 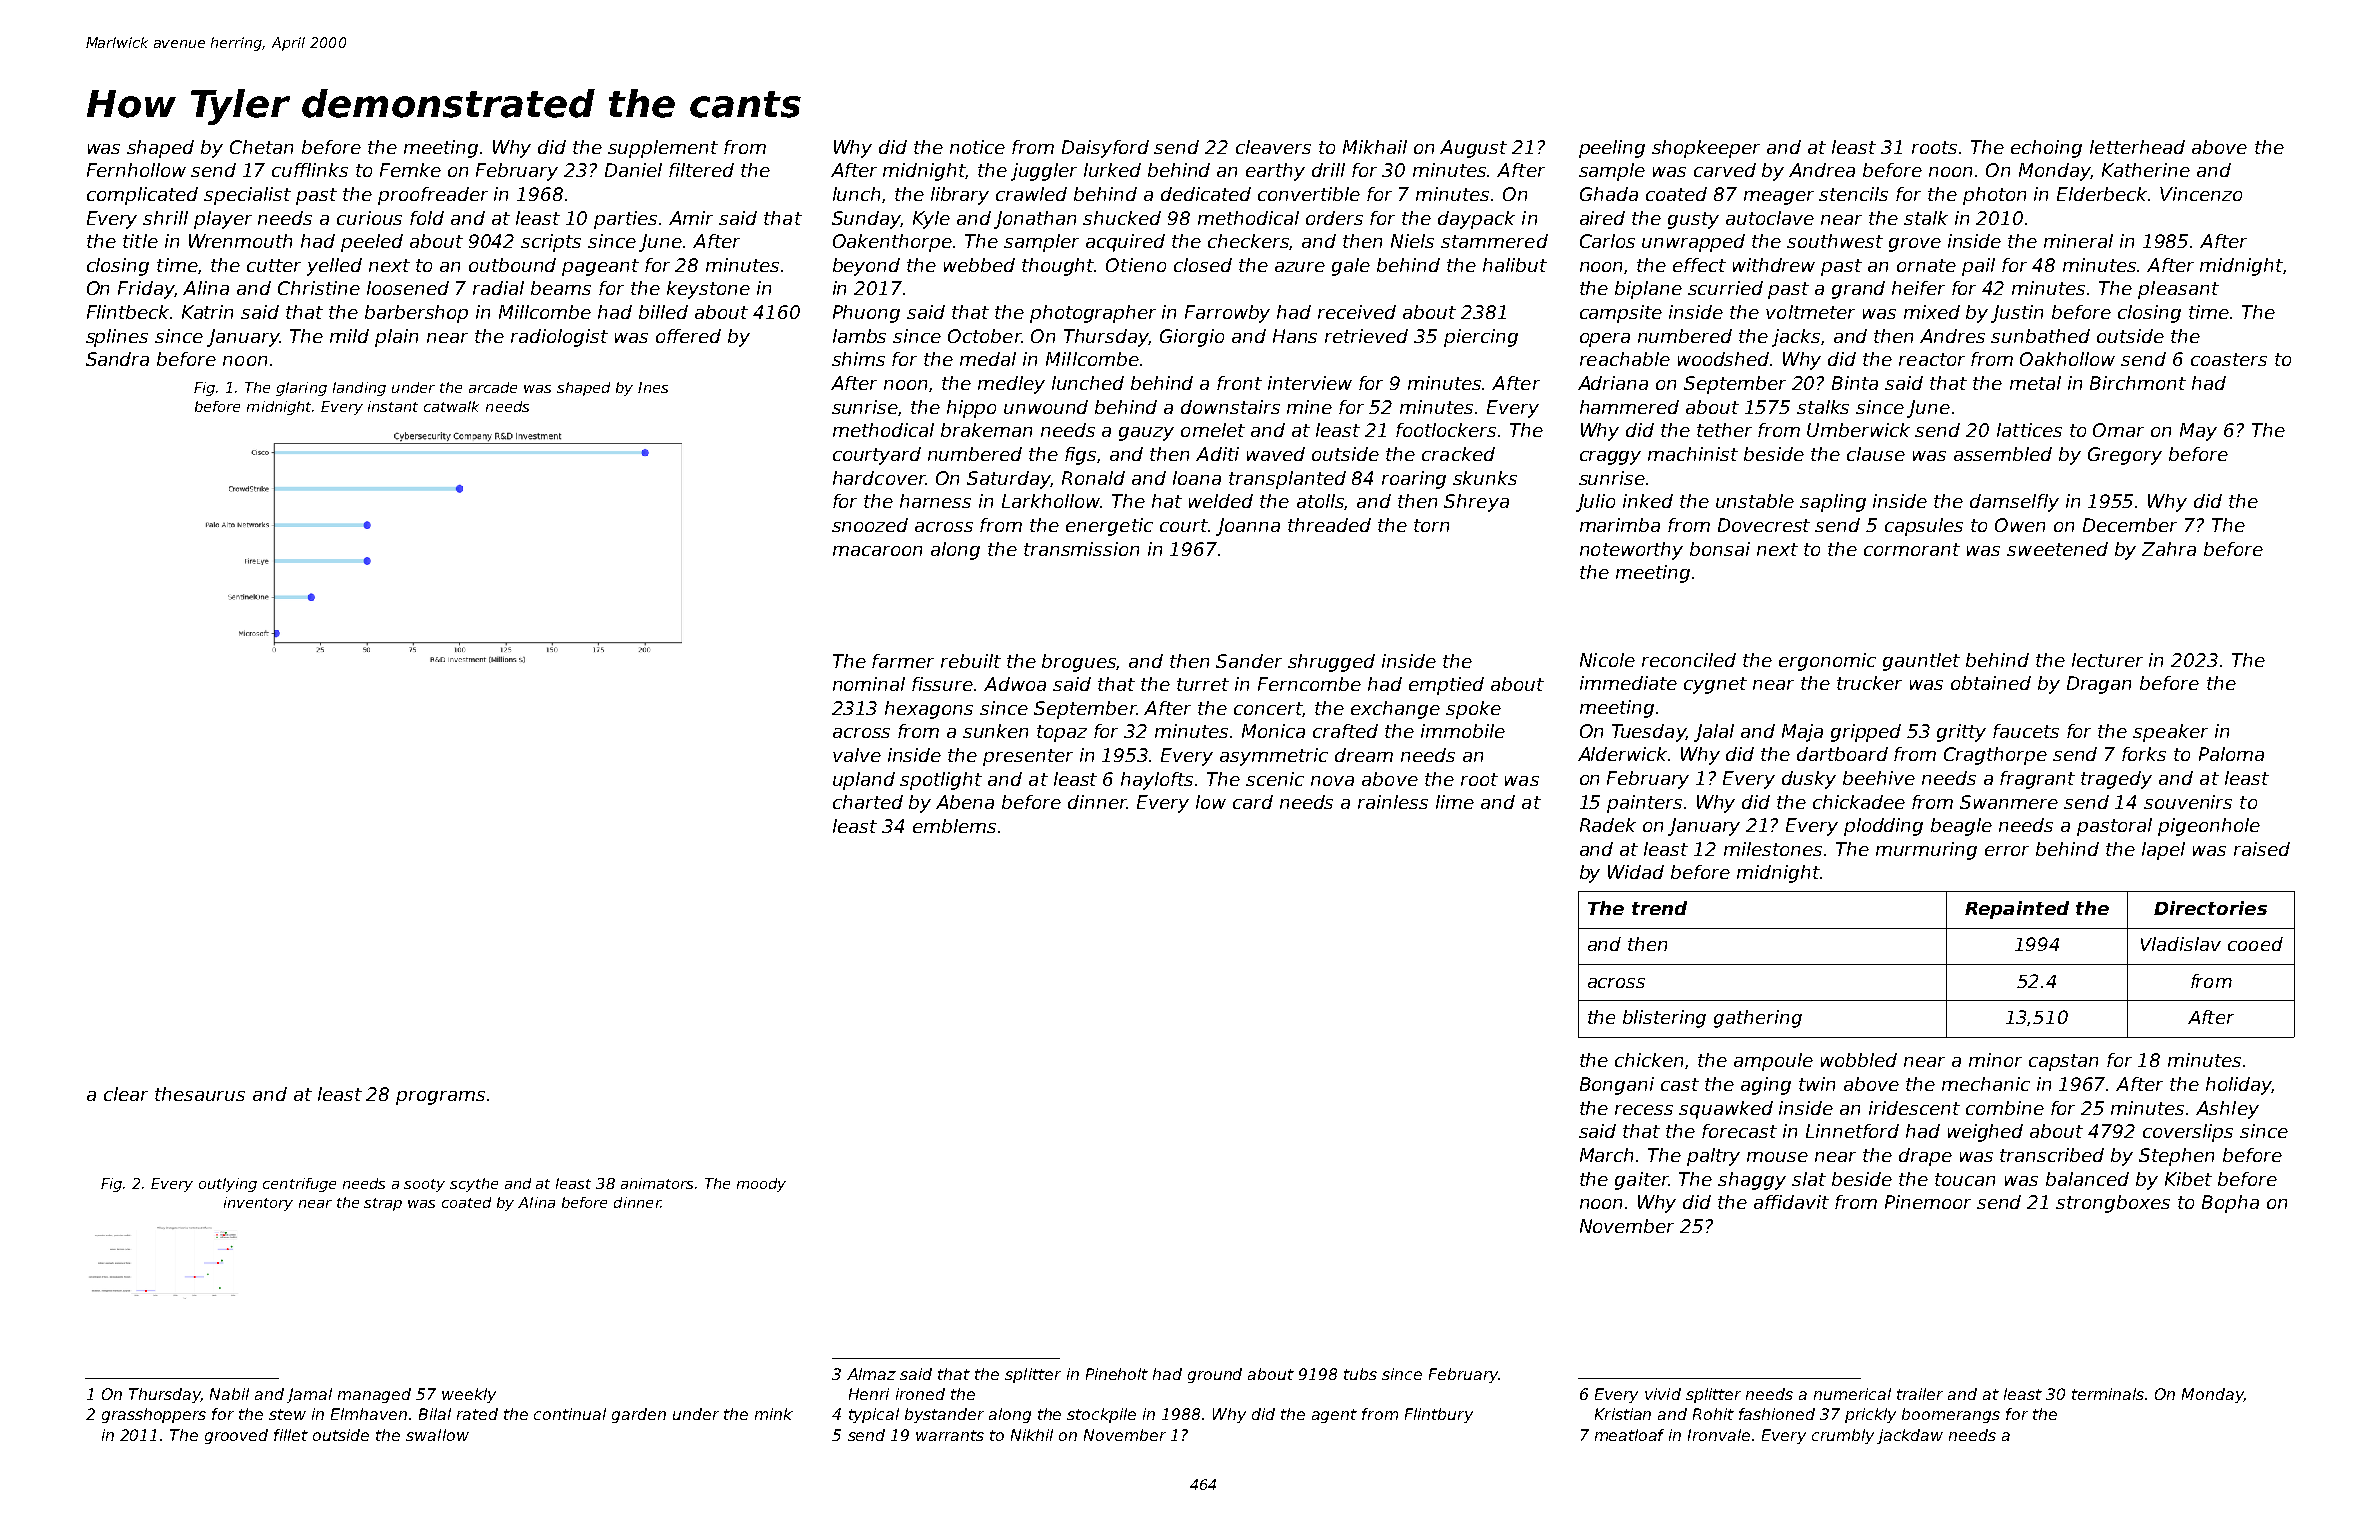 What do you see at coordinates (424, 1185) in the screenshot?
I see `sooty` at bounding box center [424, 1185].
